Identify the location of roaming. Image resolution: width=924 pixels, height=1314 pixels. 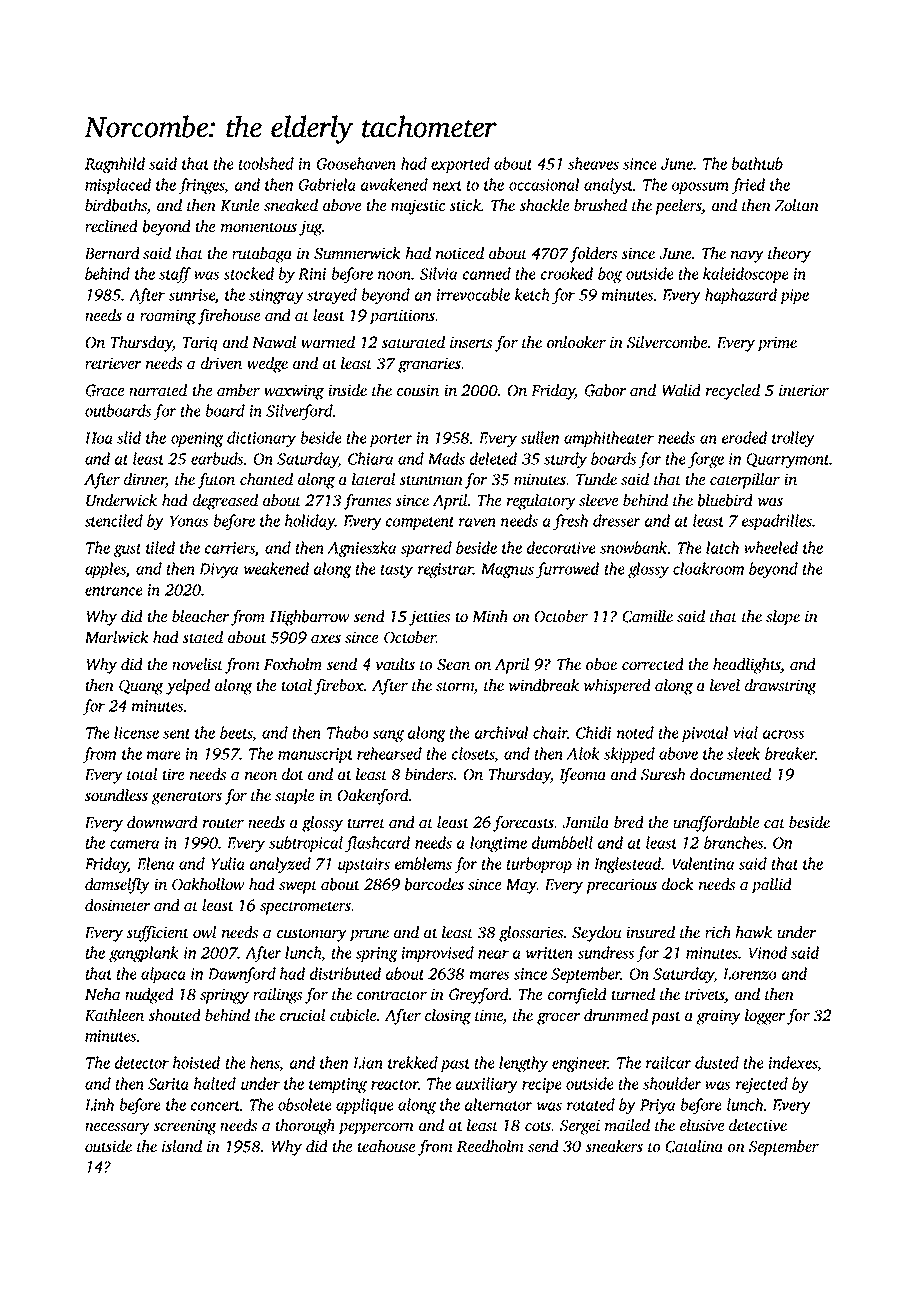
(168, 317).
